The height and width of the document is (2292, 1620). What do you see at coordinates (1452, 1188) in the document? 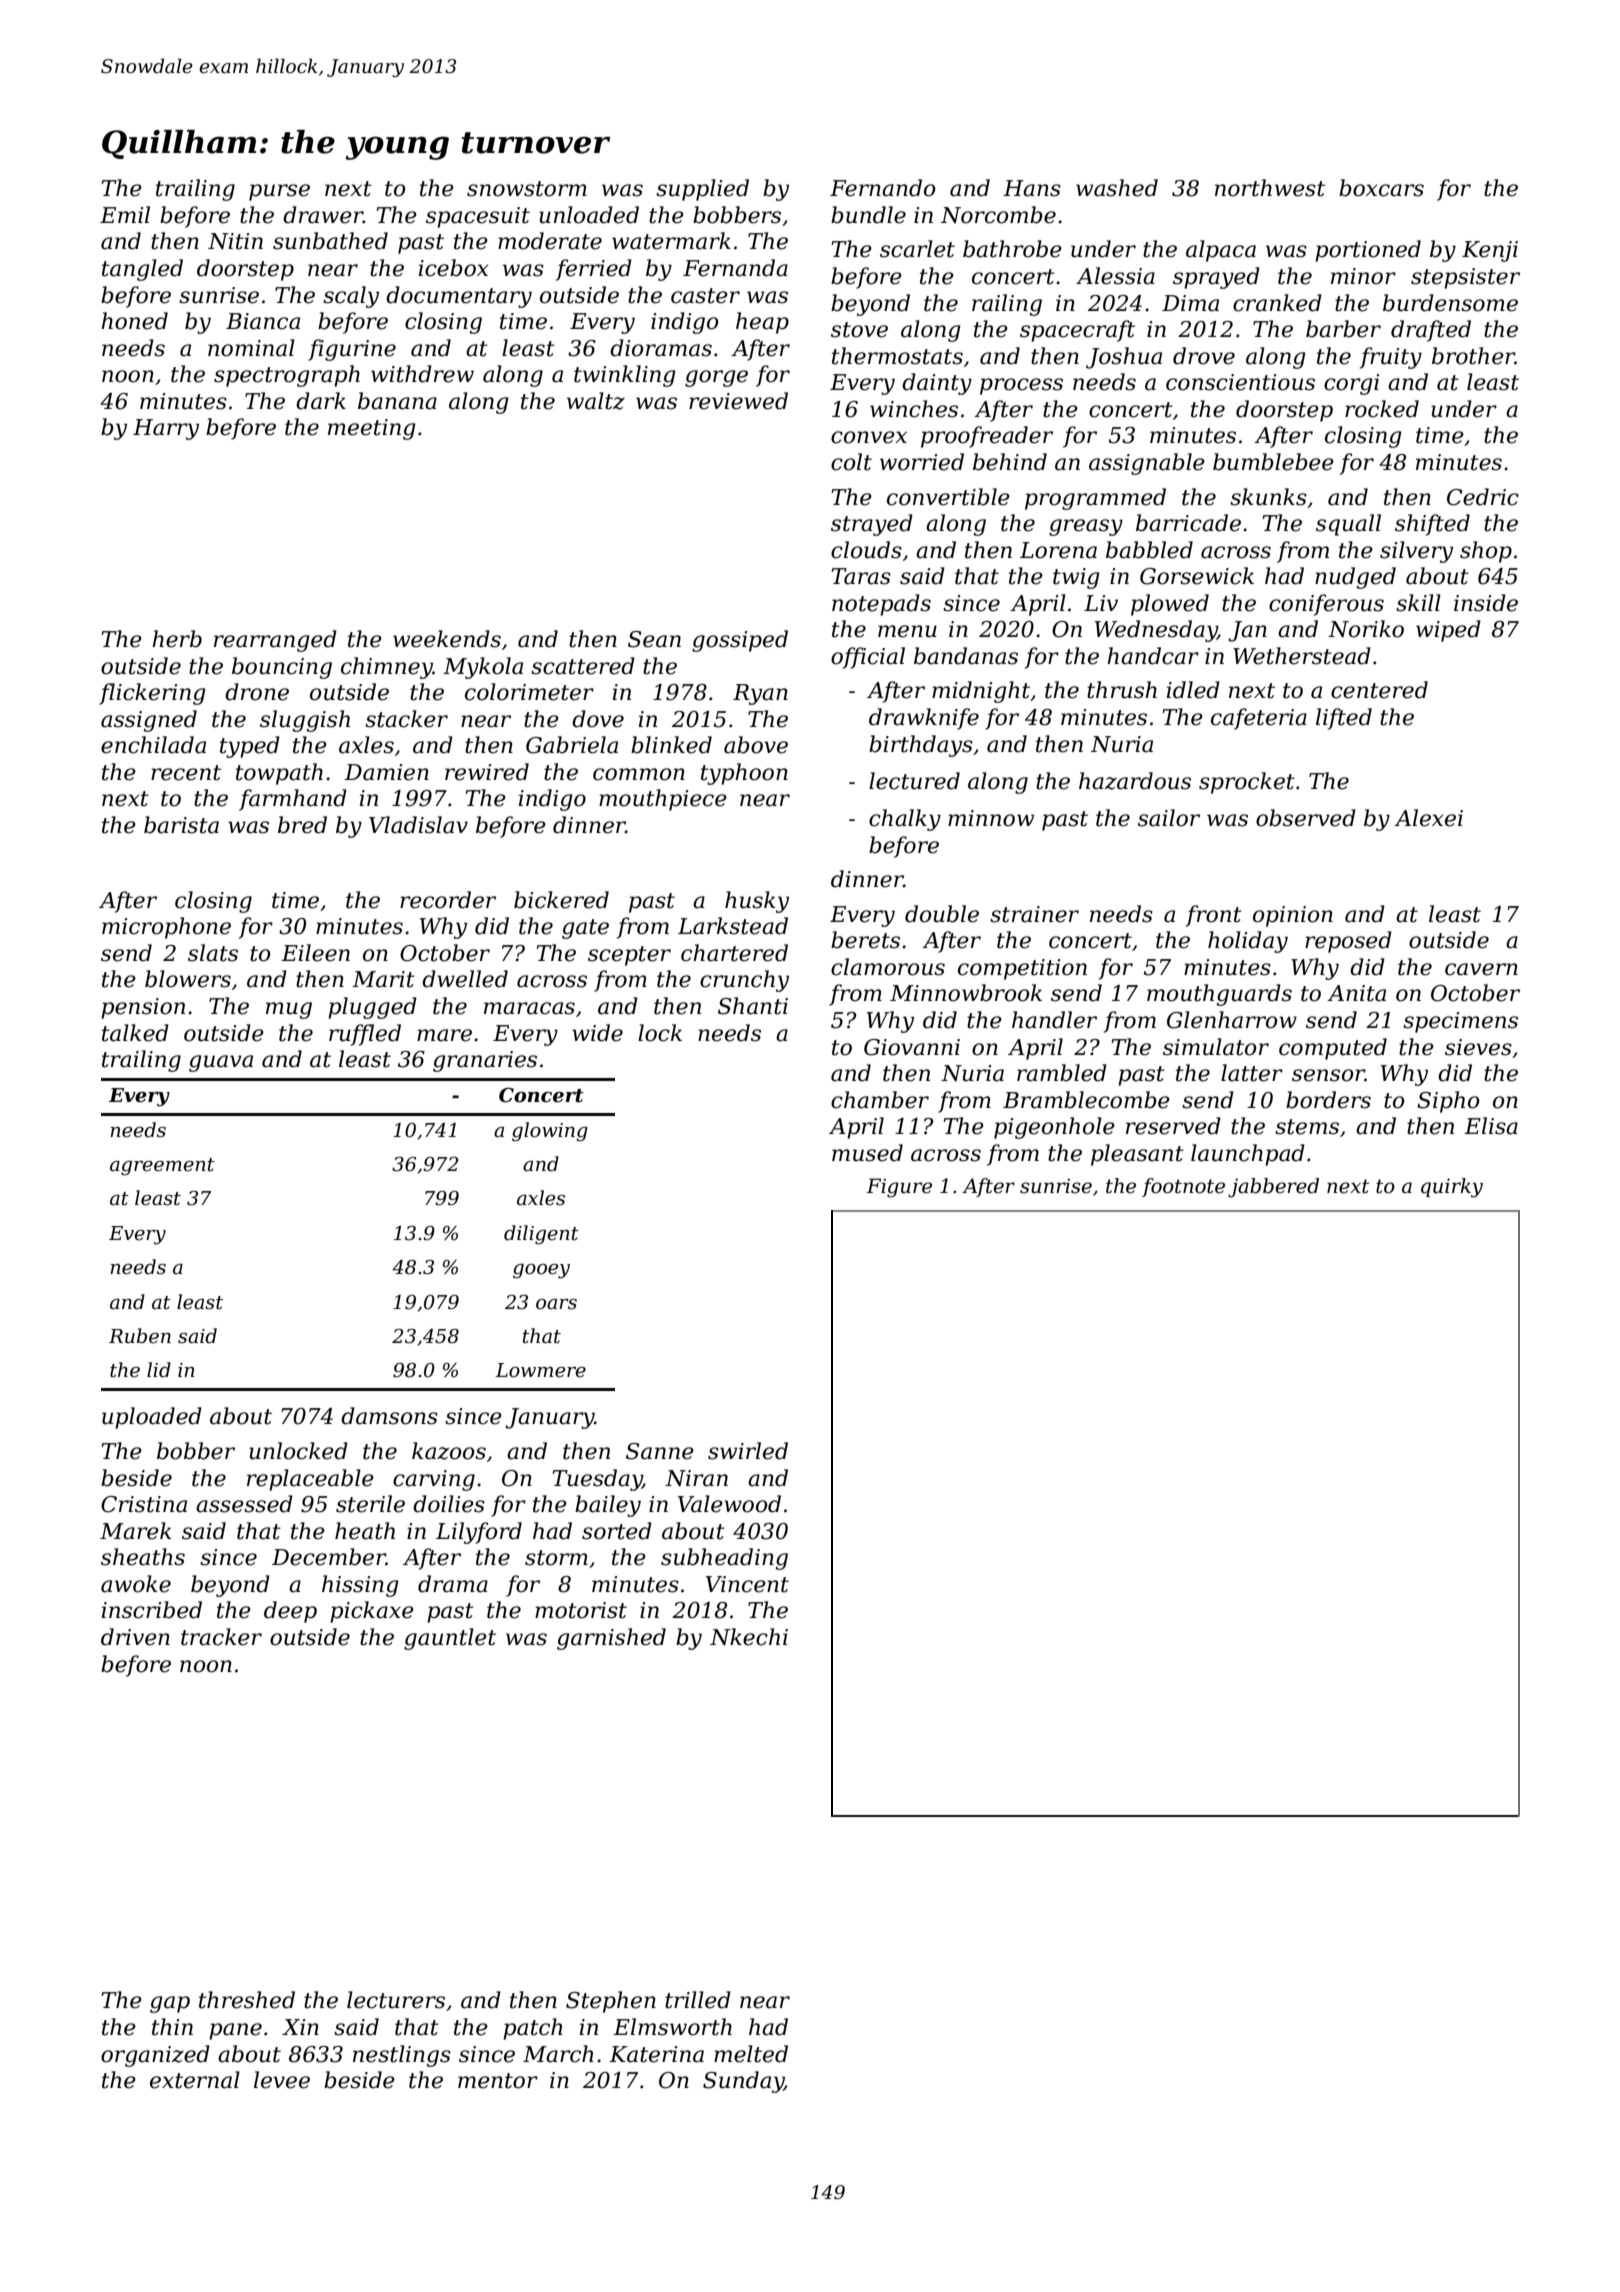
I see `quirky` at bounding box center [1452, 1188].
